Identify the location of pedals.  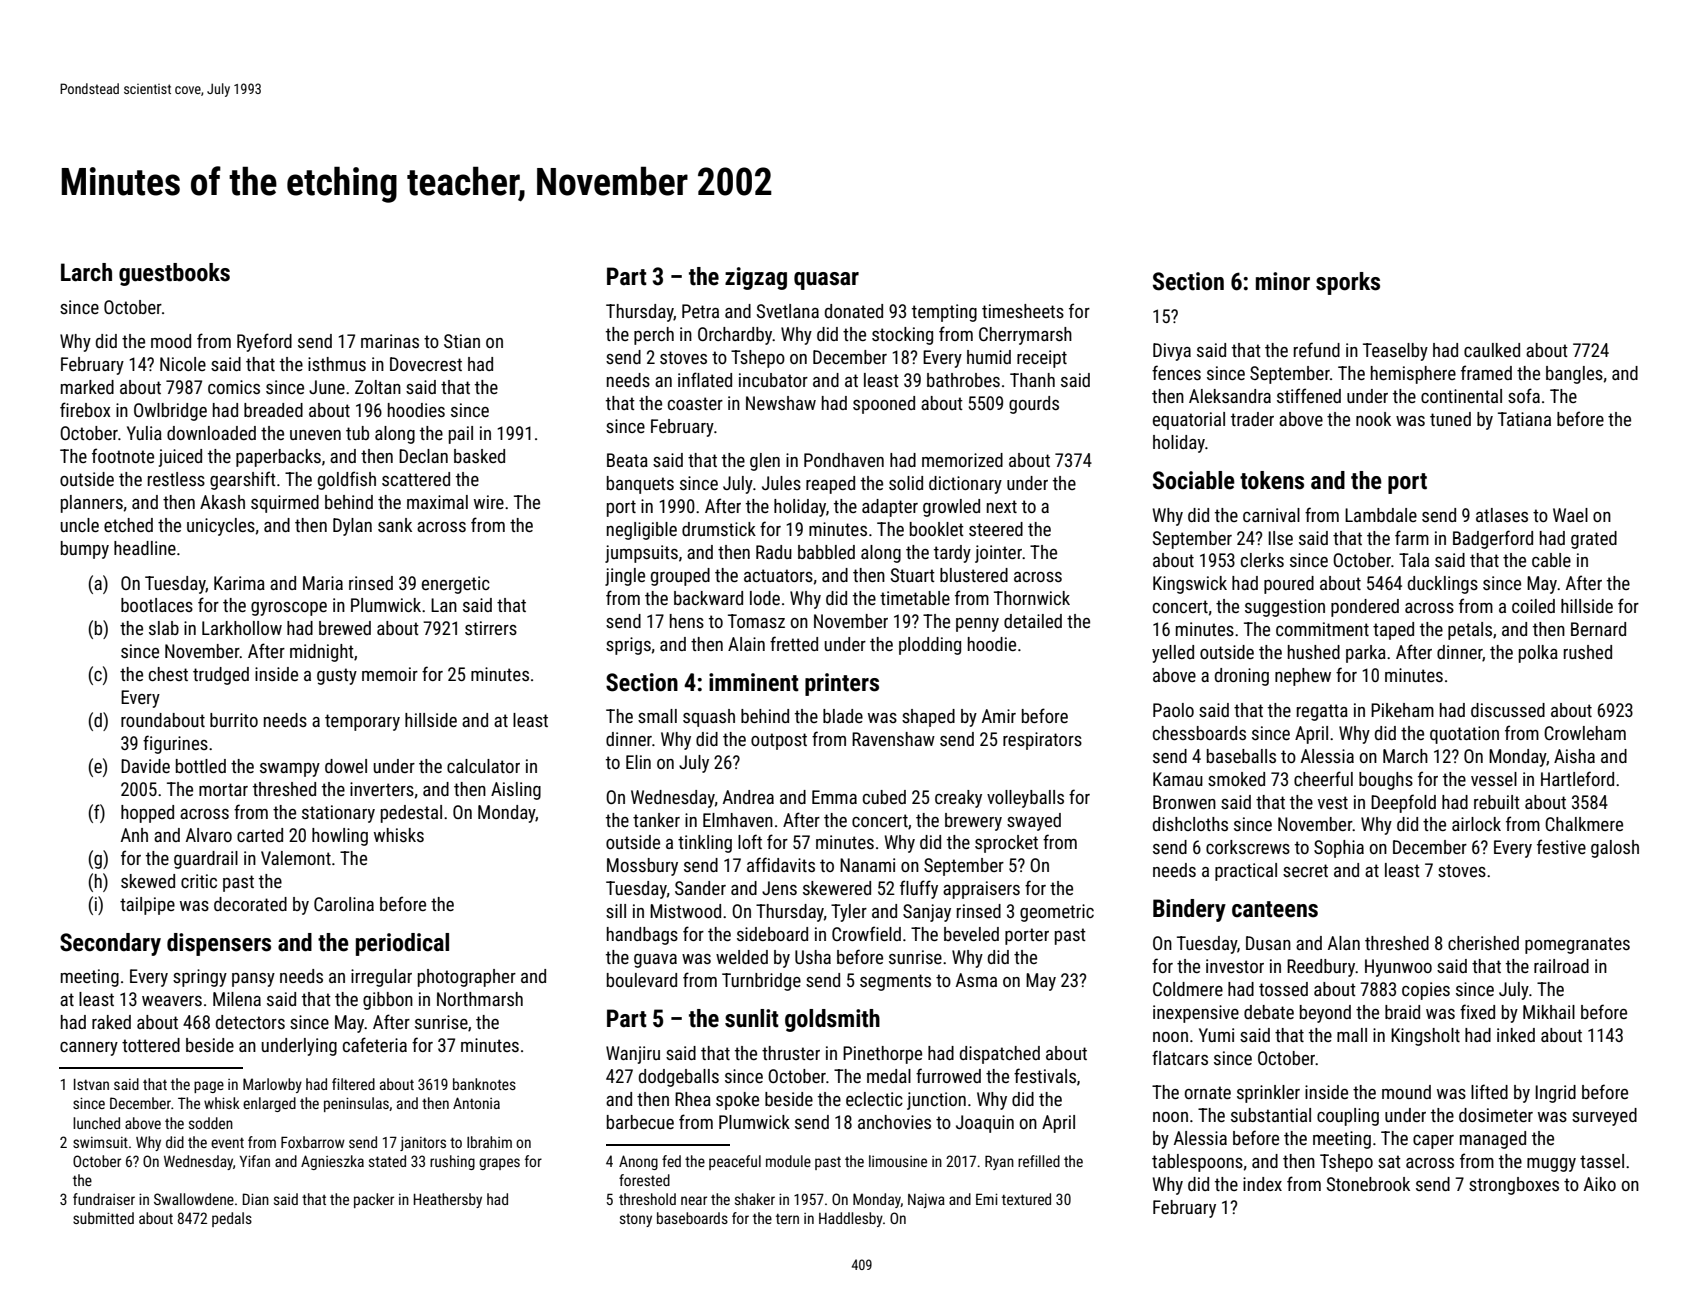
(232, 1219).
